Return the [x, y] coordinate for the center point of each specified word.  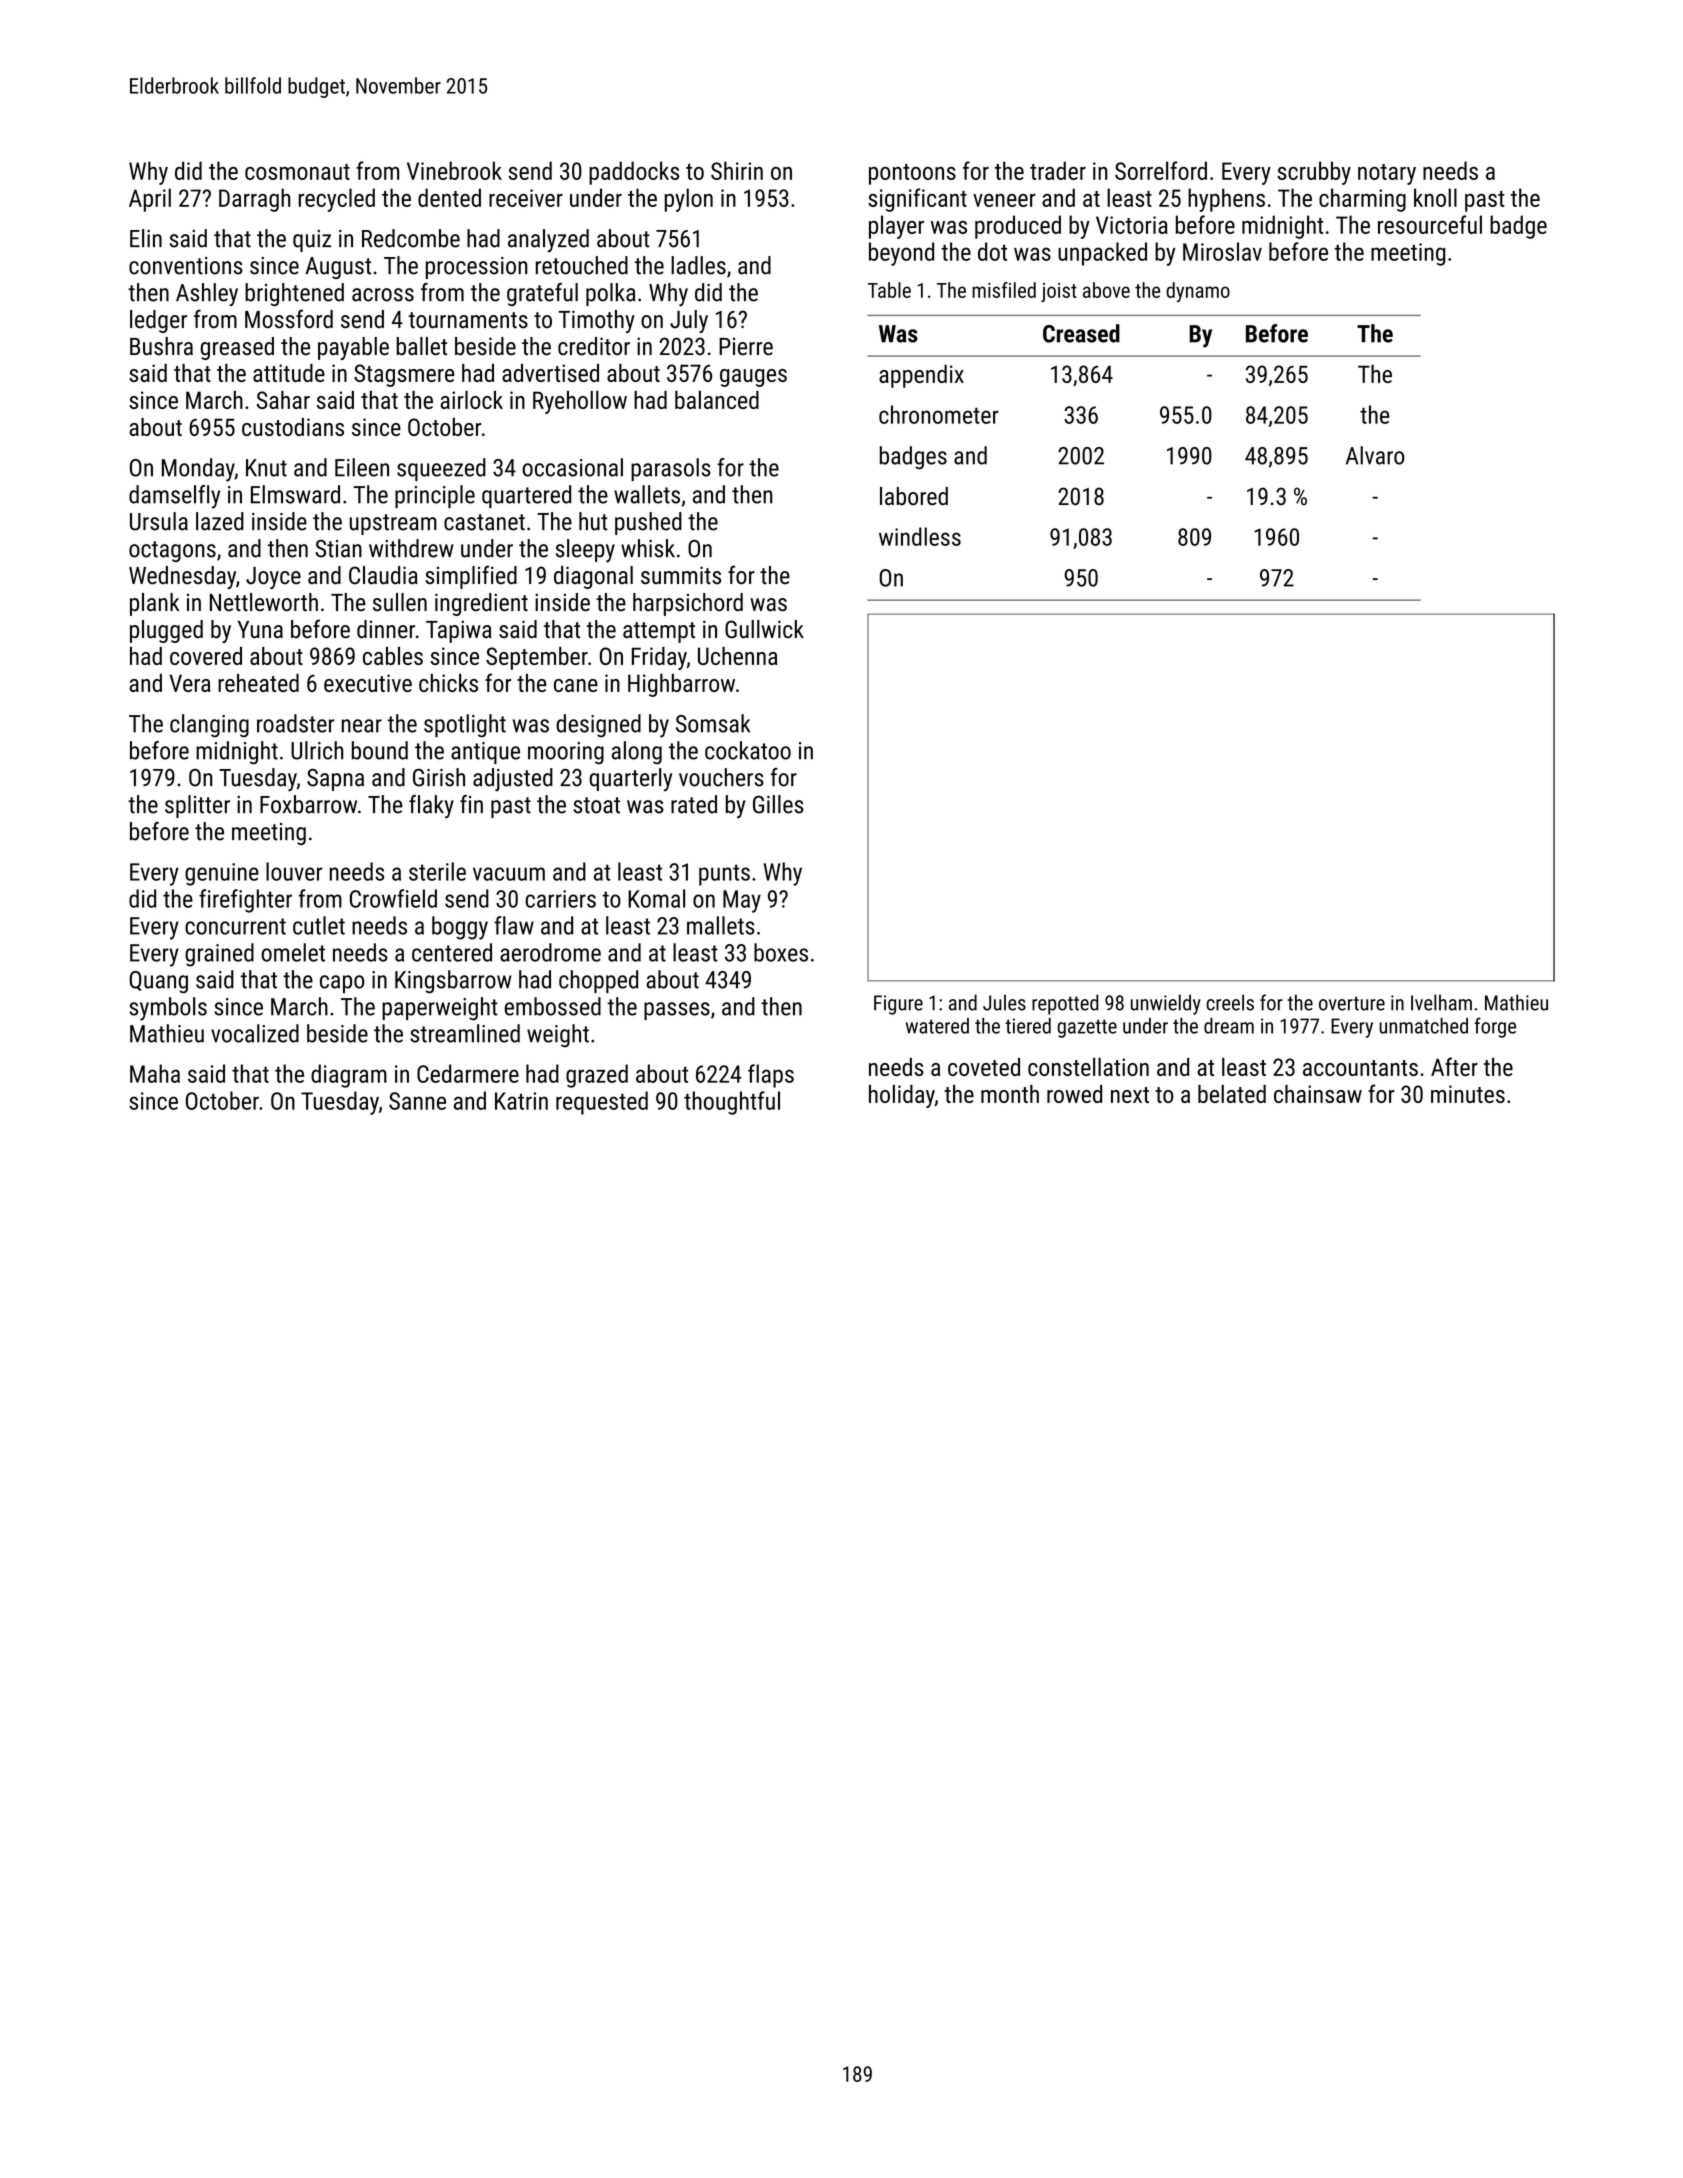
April [150, 200]
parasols [671, 469]
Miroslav [1222, 251]
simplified [471, 577]
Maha [155, 1073]
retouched [582, 265]
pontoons [912, 174]
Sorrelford [1161, 170]
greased [237, 348]
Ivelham [1441, 1002]
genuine [222, 874]
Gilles [778, 804]
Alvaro [1375, 455]
